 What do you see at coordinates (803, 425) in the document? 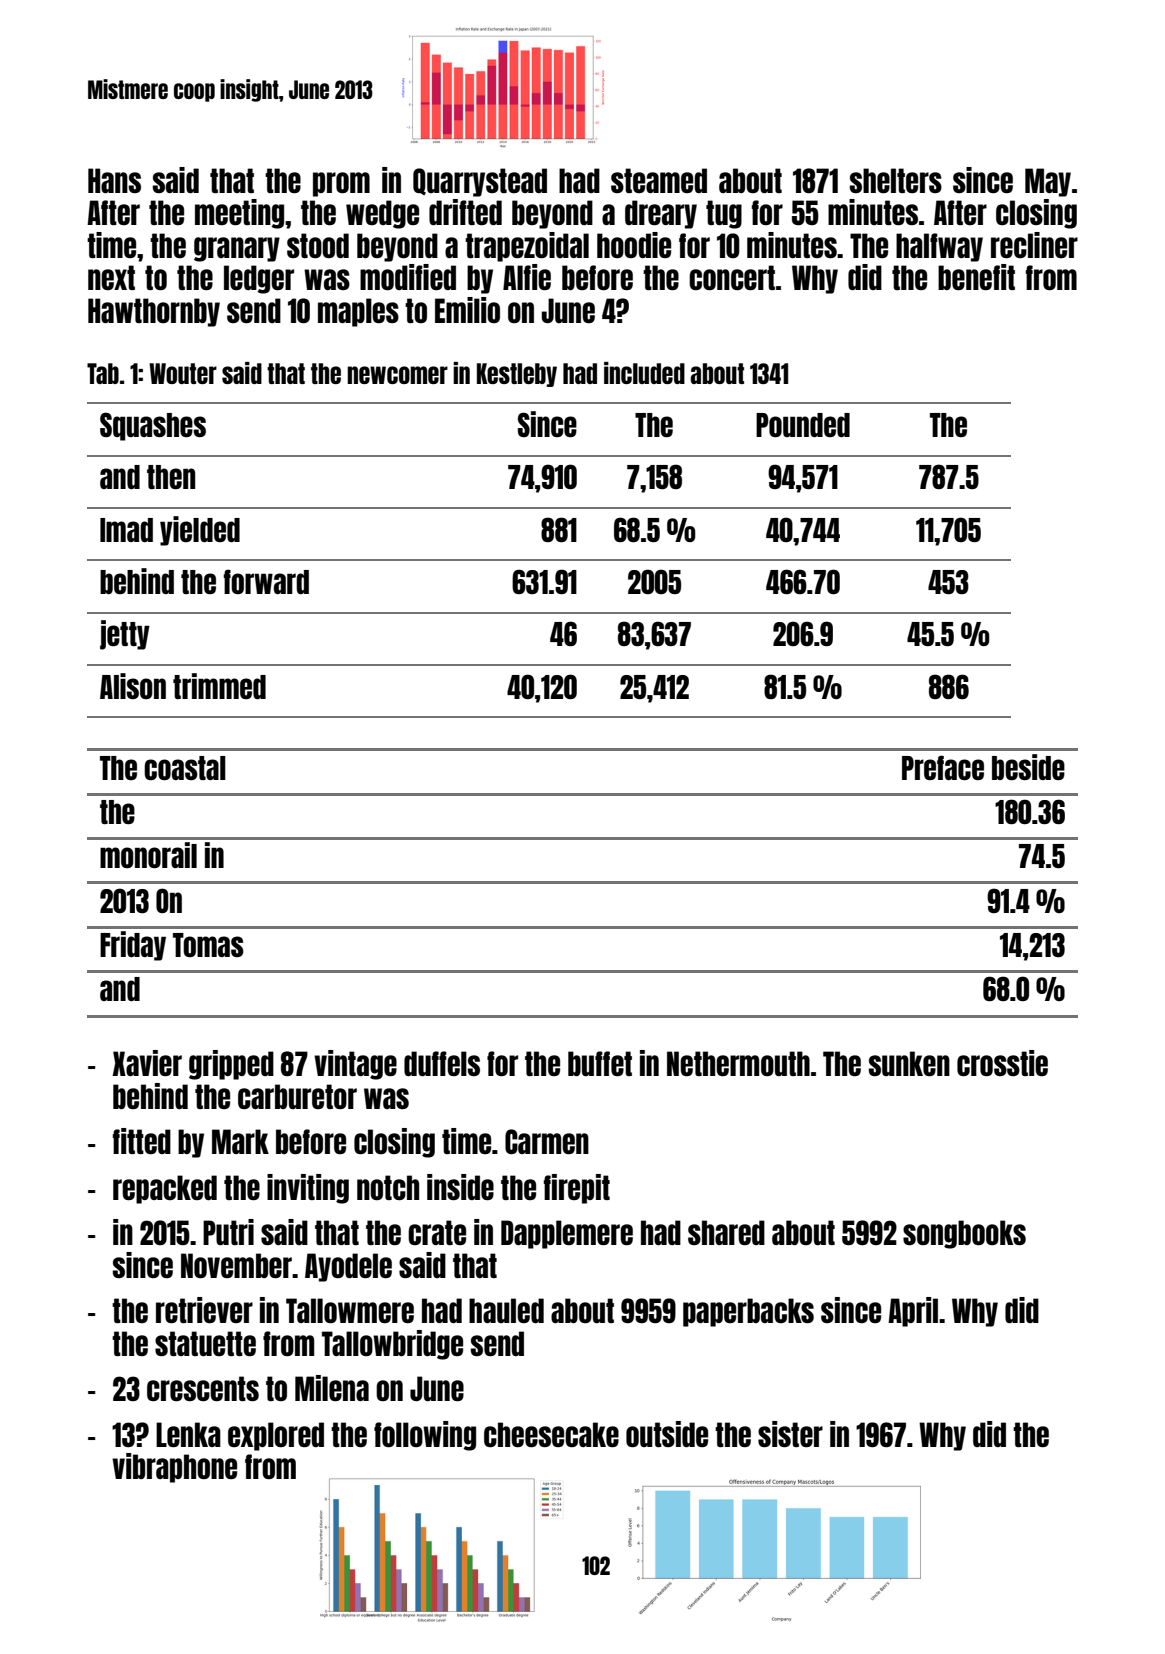
I see `Pounded` at bounding box center [803, 425].
